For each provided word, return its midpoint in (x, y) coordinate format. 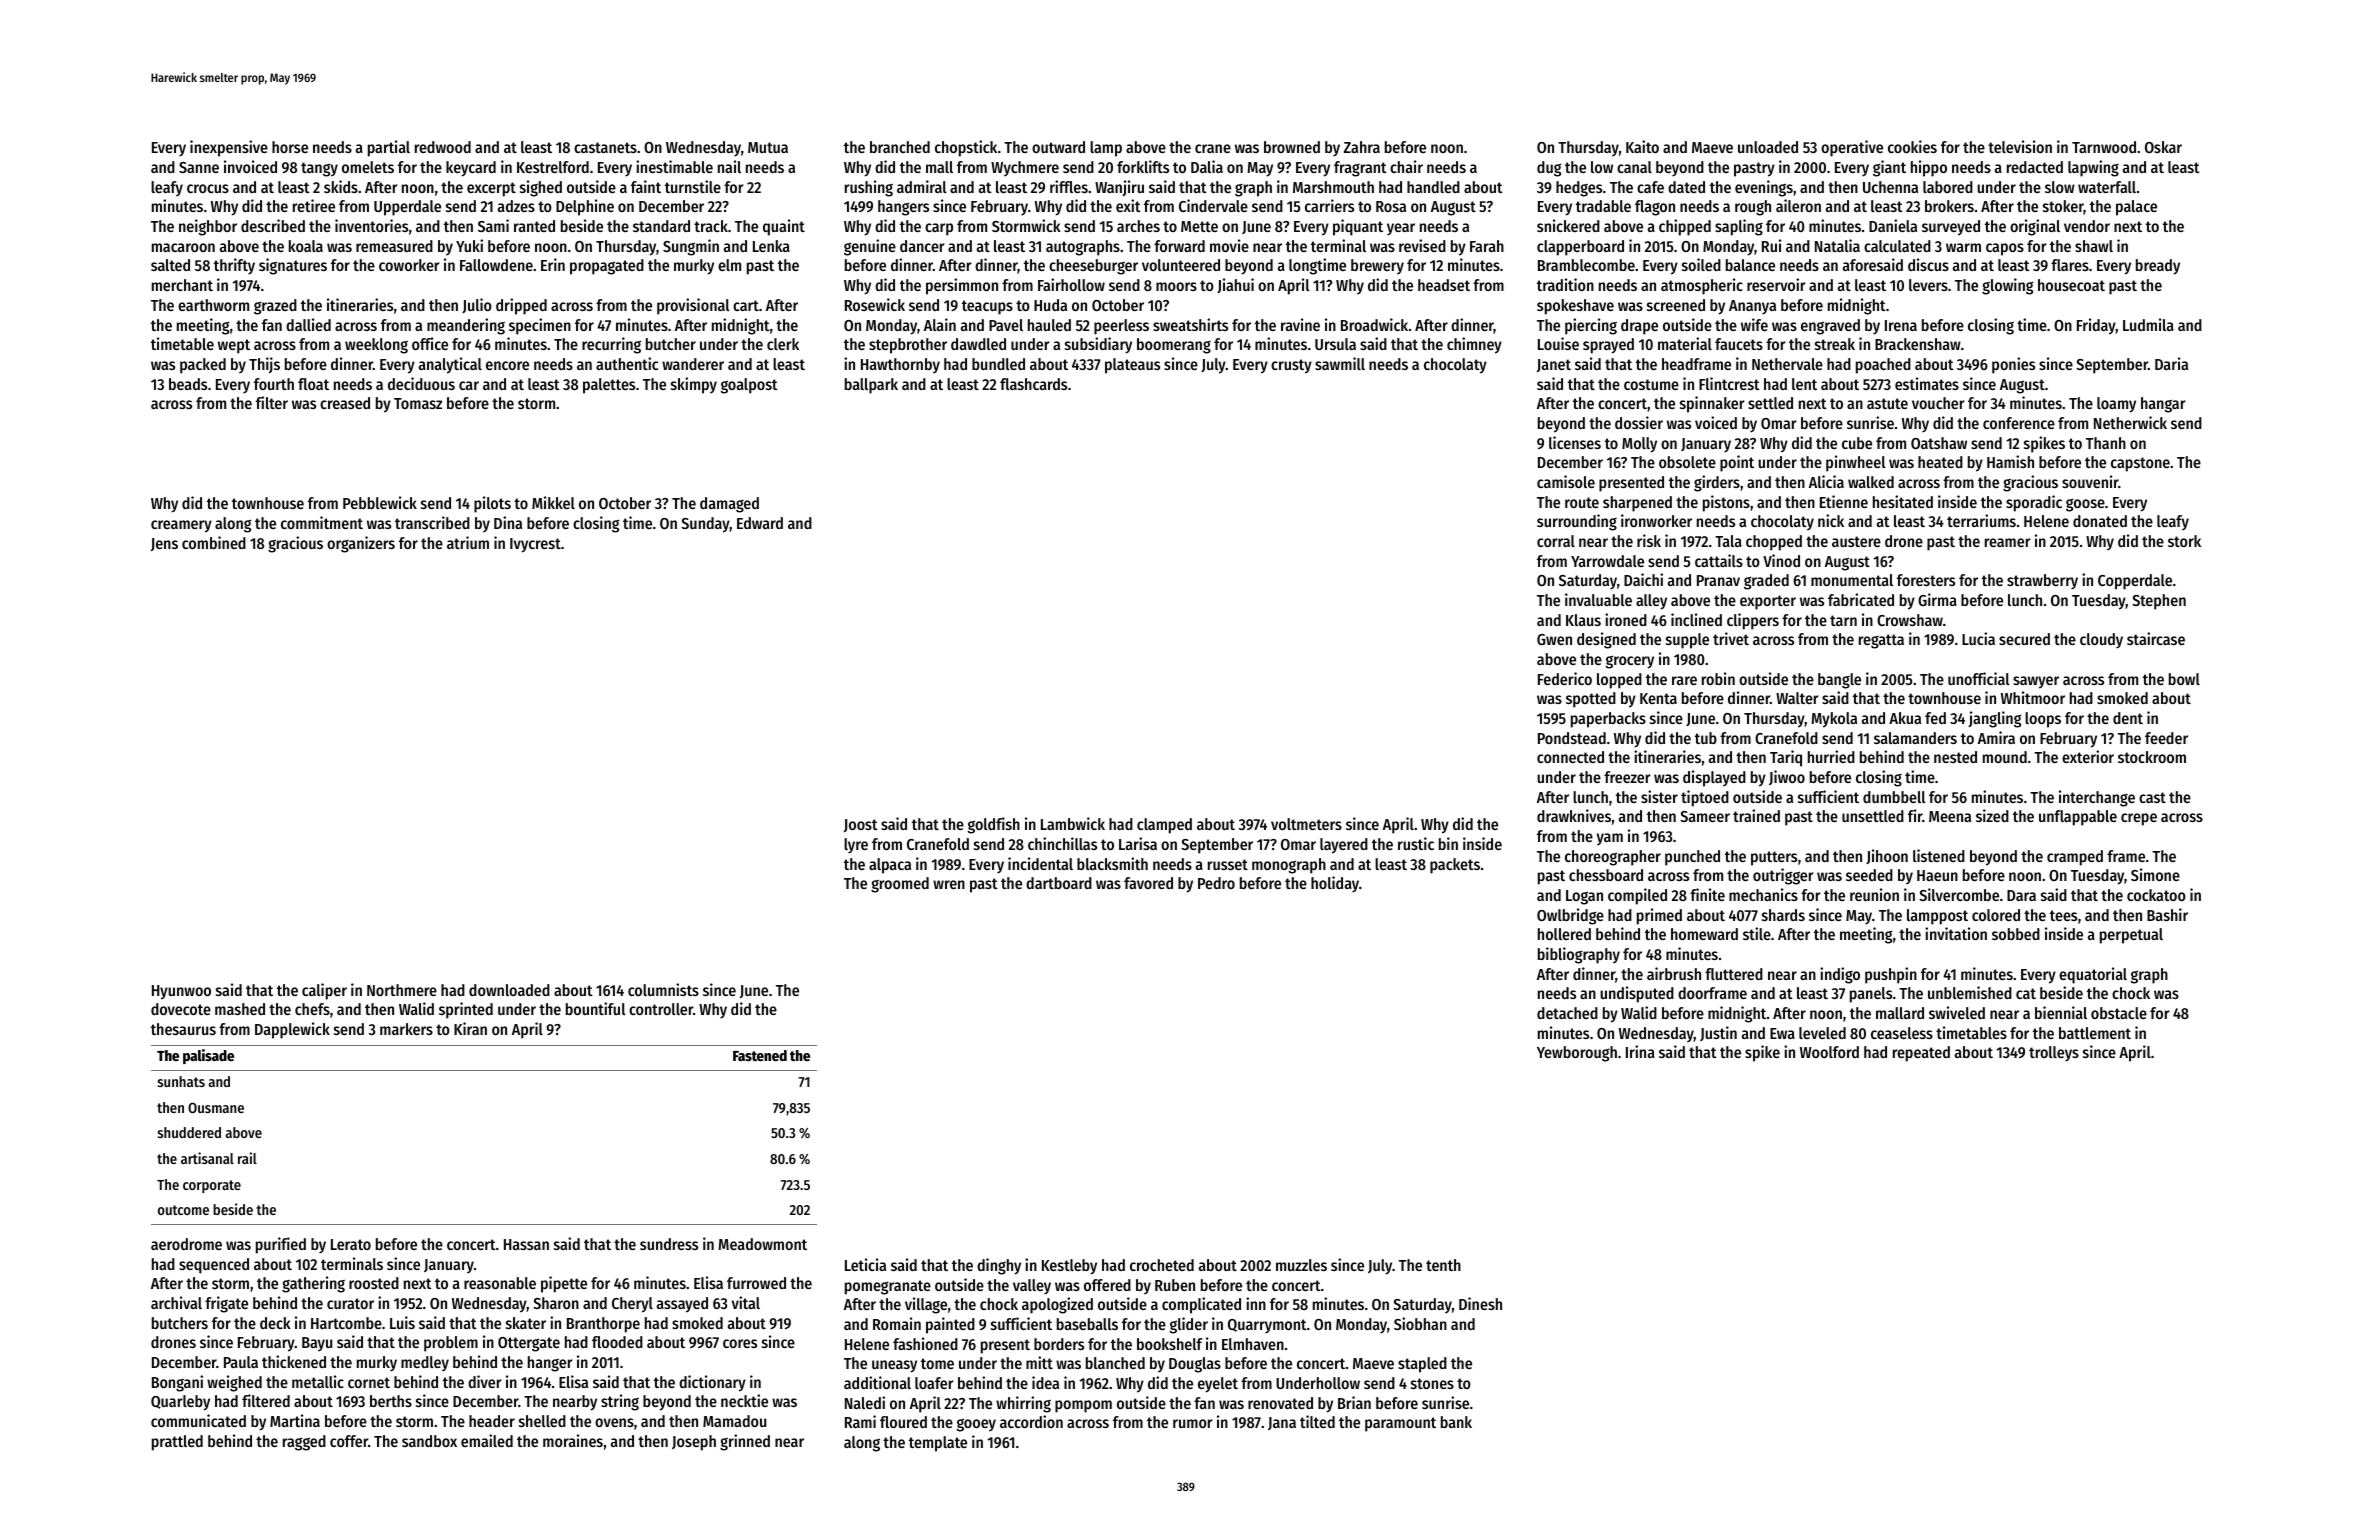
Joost (861, 825)
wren (949, 884)
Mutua (768, 147)
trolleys (2054, 1054)
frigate (226, 1304)
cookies (1912, 146)
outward (1058, 147)
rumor (1193, 1423)
